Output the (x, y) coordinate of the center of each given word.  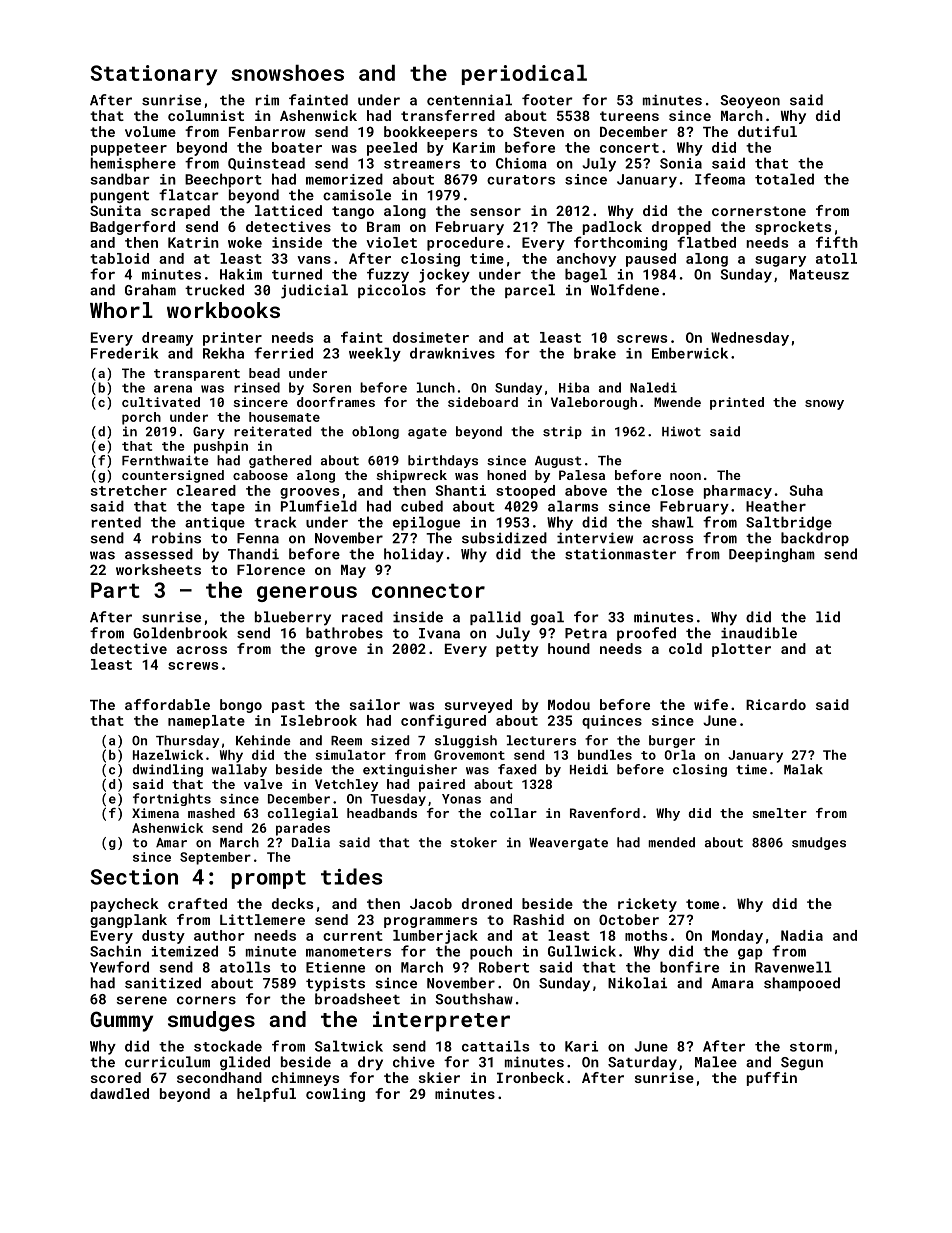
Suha (806, 490)
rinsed (257, 387)
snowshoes (287, 73)
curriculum (167, 1062)
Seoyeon (750, 102)
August (558, 462)
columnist (206, 115)
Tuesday (398, 799)
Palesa (582, 475)
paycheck (125, 905)
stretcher (129, 490)
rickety (647, 905)
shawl (673, 522)
